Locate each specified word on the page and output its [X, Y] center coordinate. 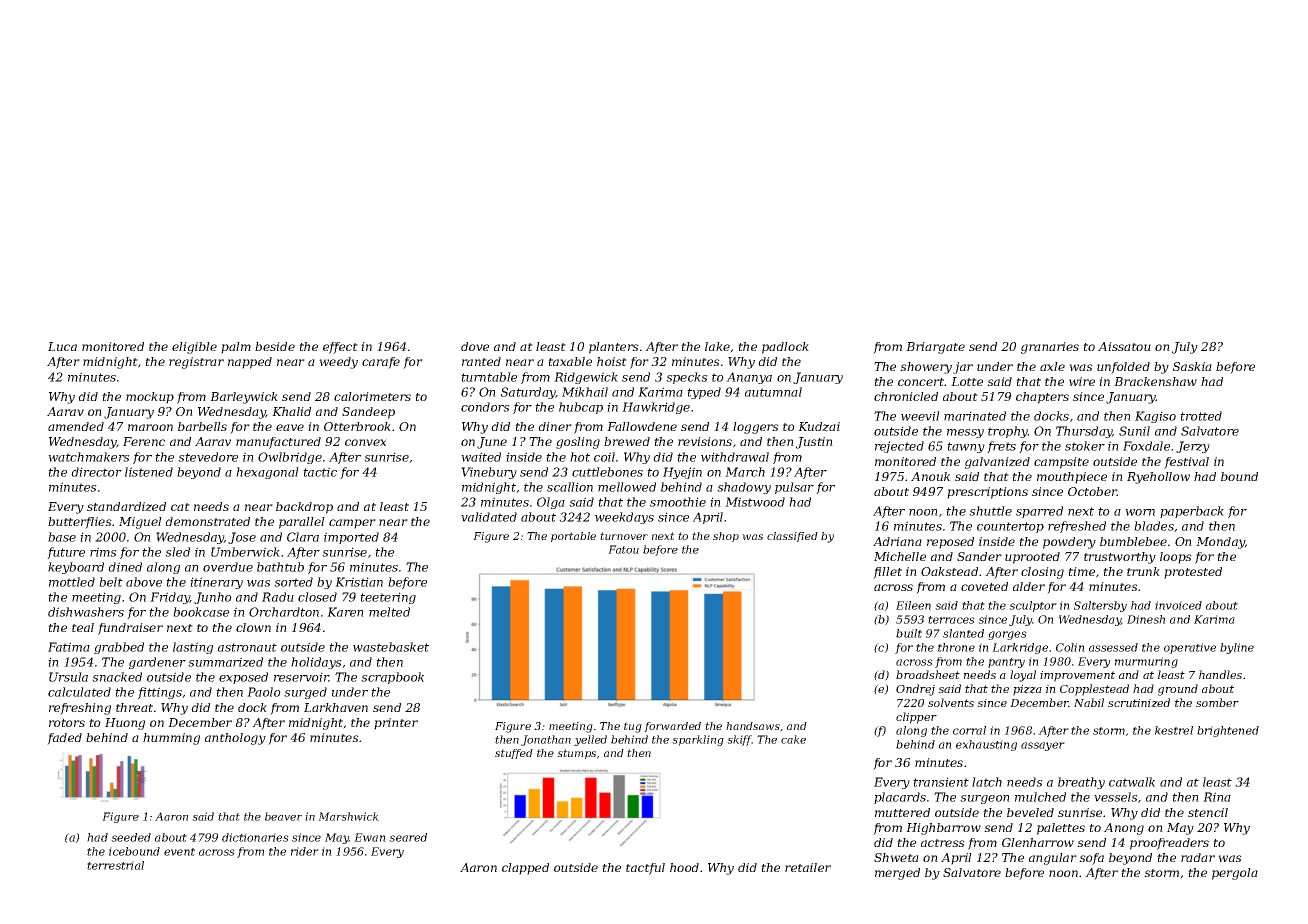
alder [1029, 586]
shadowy [744, 488]
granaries [1050, 348]
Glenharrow [1038, 842]
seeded [131, 837]
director [96, 472]
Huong [125, 724]
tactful [645, 869]
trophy [1008, 432]
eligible [194, 348]
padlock [785, 348]
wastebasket [391, 647]
